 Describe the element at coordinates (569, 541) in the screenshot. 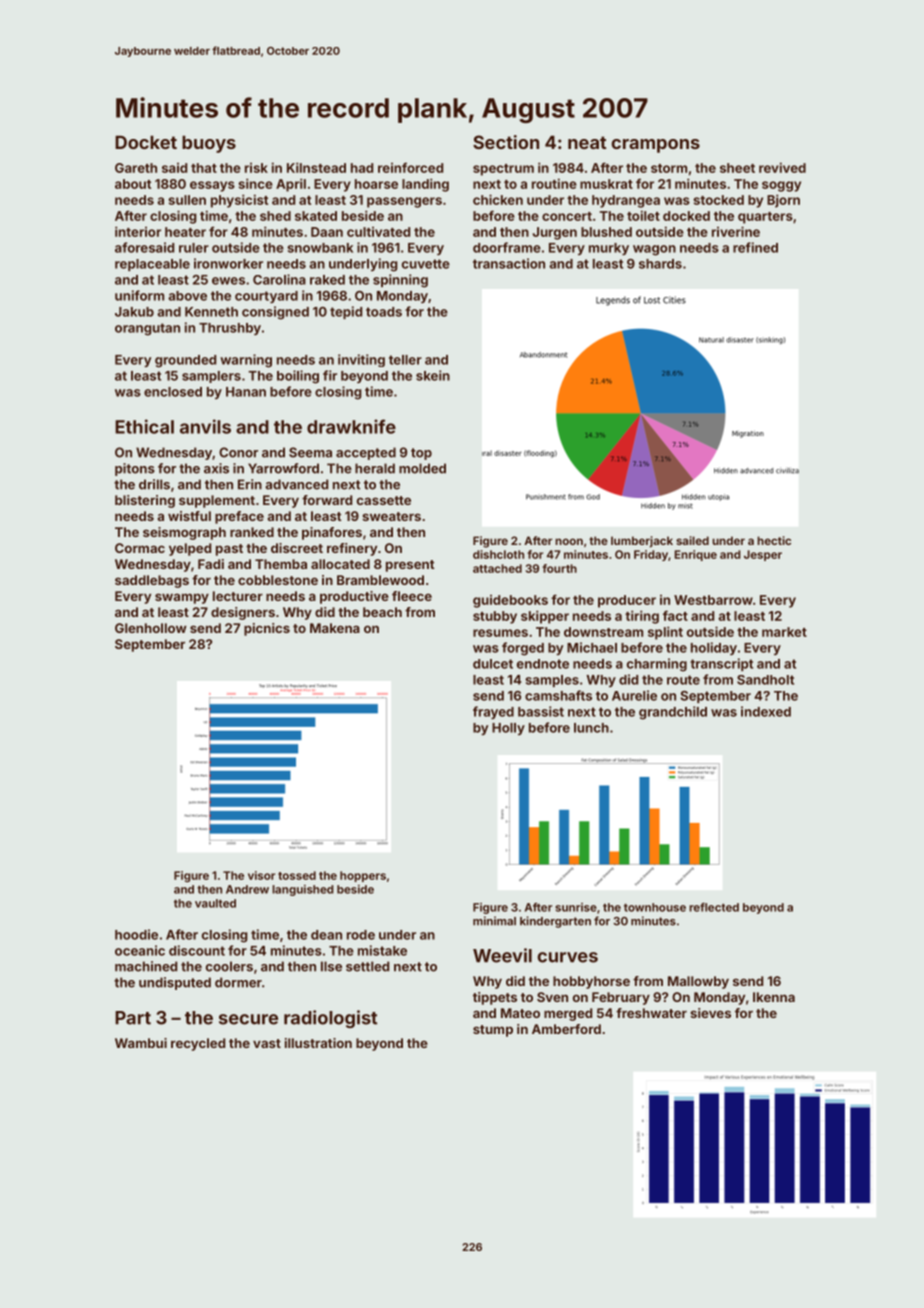

I see `noon` at that location.
